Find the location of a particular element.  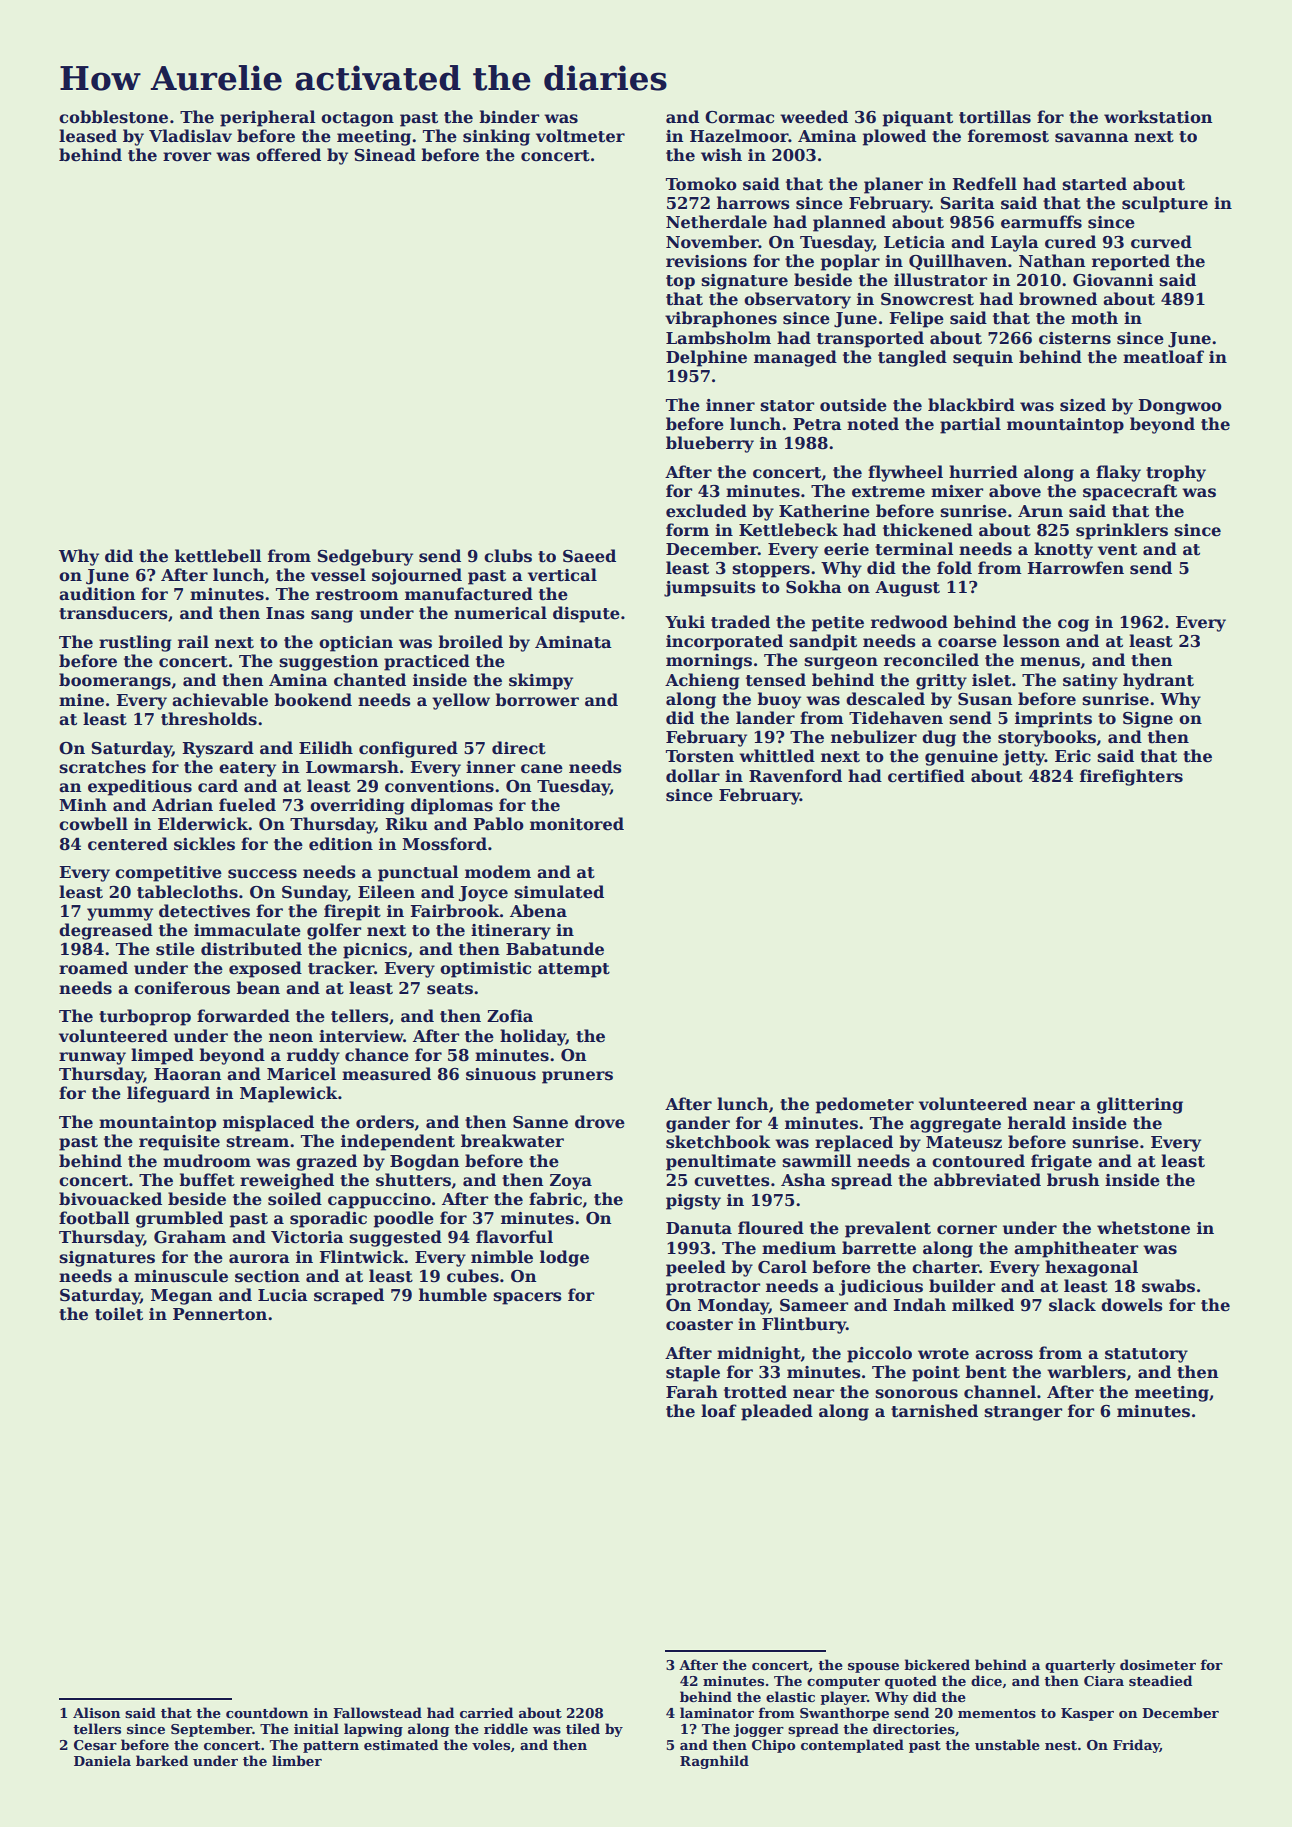

nest is located at coordinates (1061, 1745).
